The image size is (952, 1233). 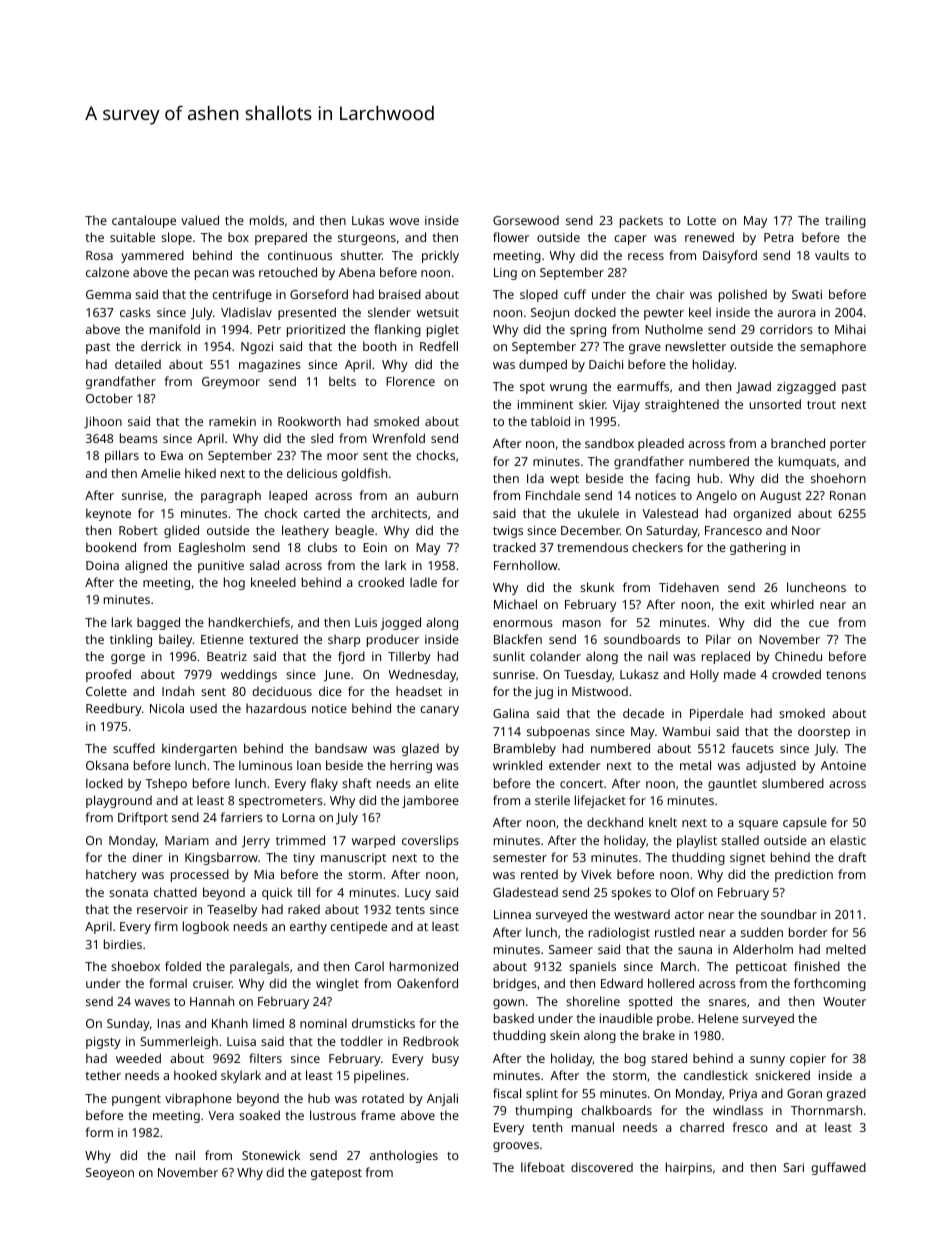 What do you see at coordinates (732, 784) in the screenshot?
I see `gauntlet` at bounding box center [732, 784].
